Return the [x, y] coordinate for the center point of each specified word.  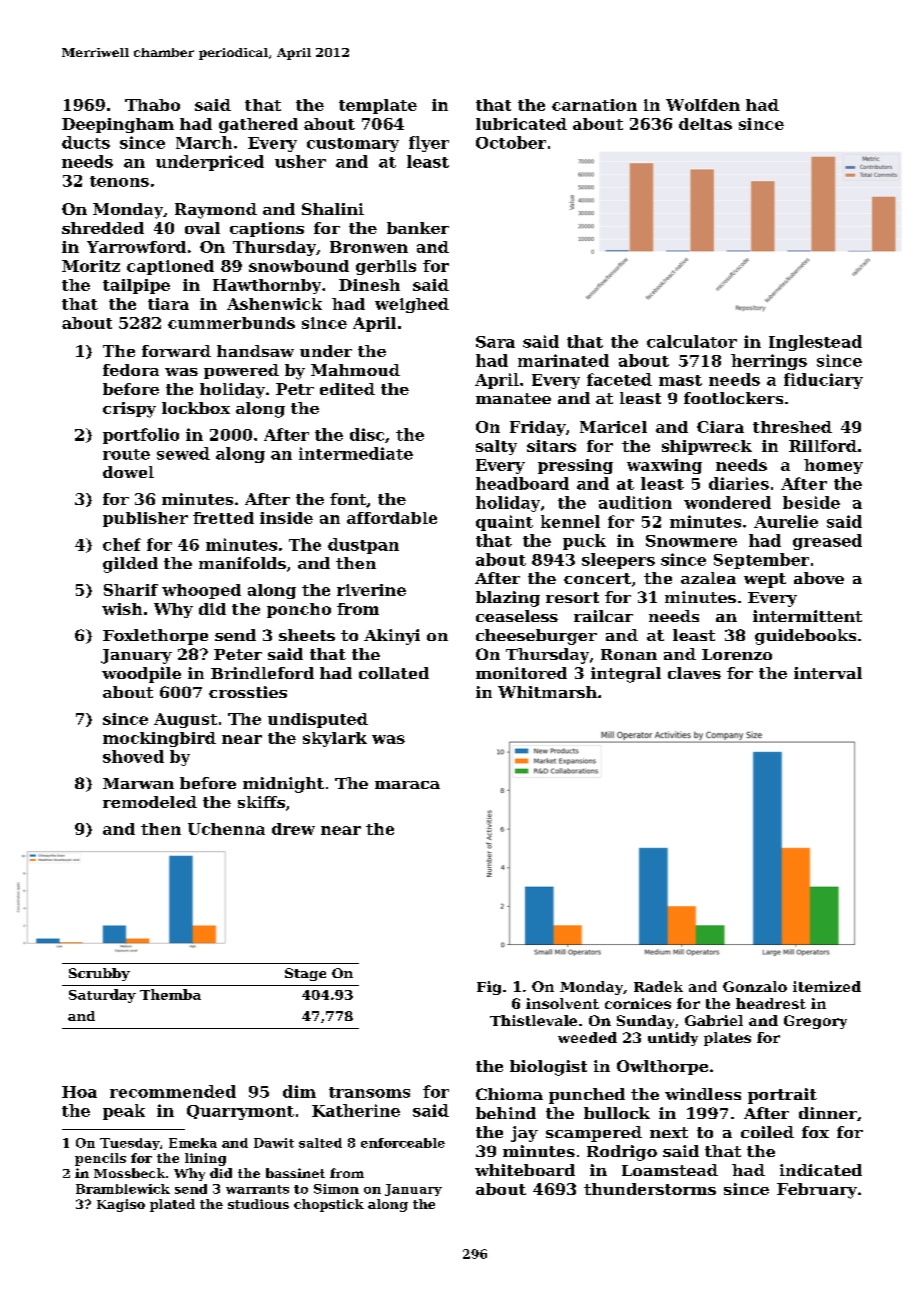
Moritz [91, 266]
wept [765, 580]
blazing [508, 599]
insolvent [562, 1003]
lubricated [521, 124]
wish [122, 609]
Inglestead [815, 343]
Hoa [79, 1092]
